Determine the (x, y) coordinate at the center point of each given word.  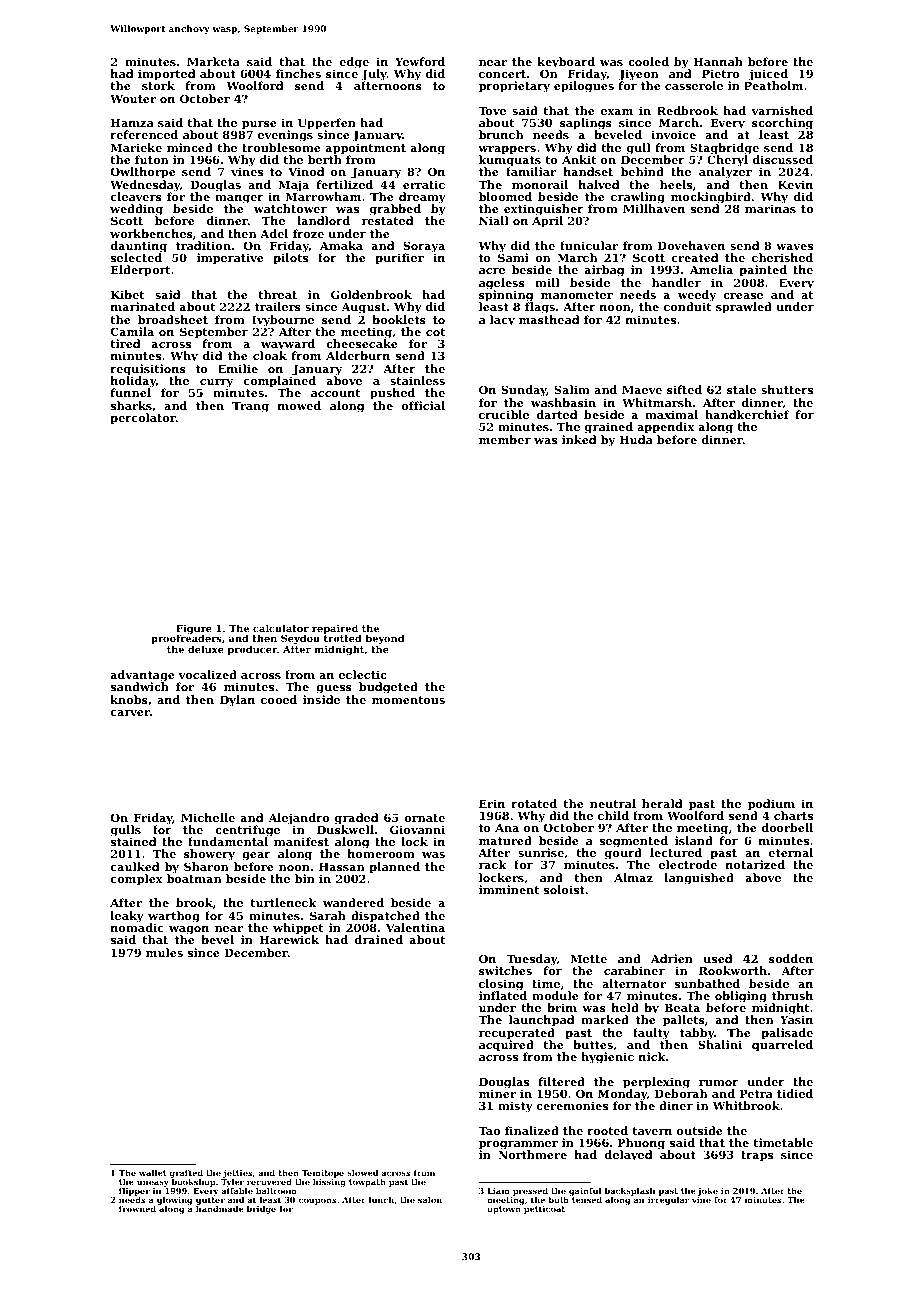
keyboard (566, 63)
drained (379, 939)
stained (133, 841)
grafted (186, 1174)
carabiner (634, 970)
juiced (769, 75)
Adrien (672, 958)
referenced (144, 134)
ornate (425, 818)
